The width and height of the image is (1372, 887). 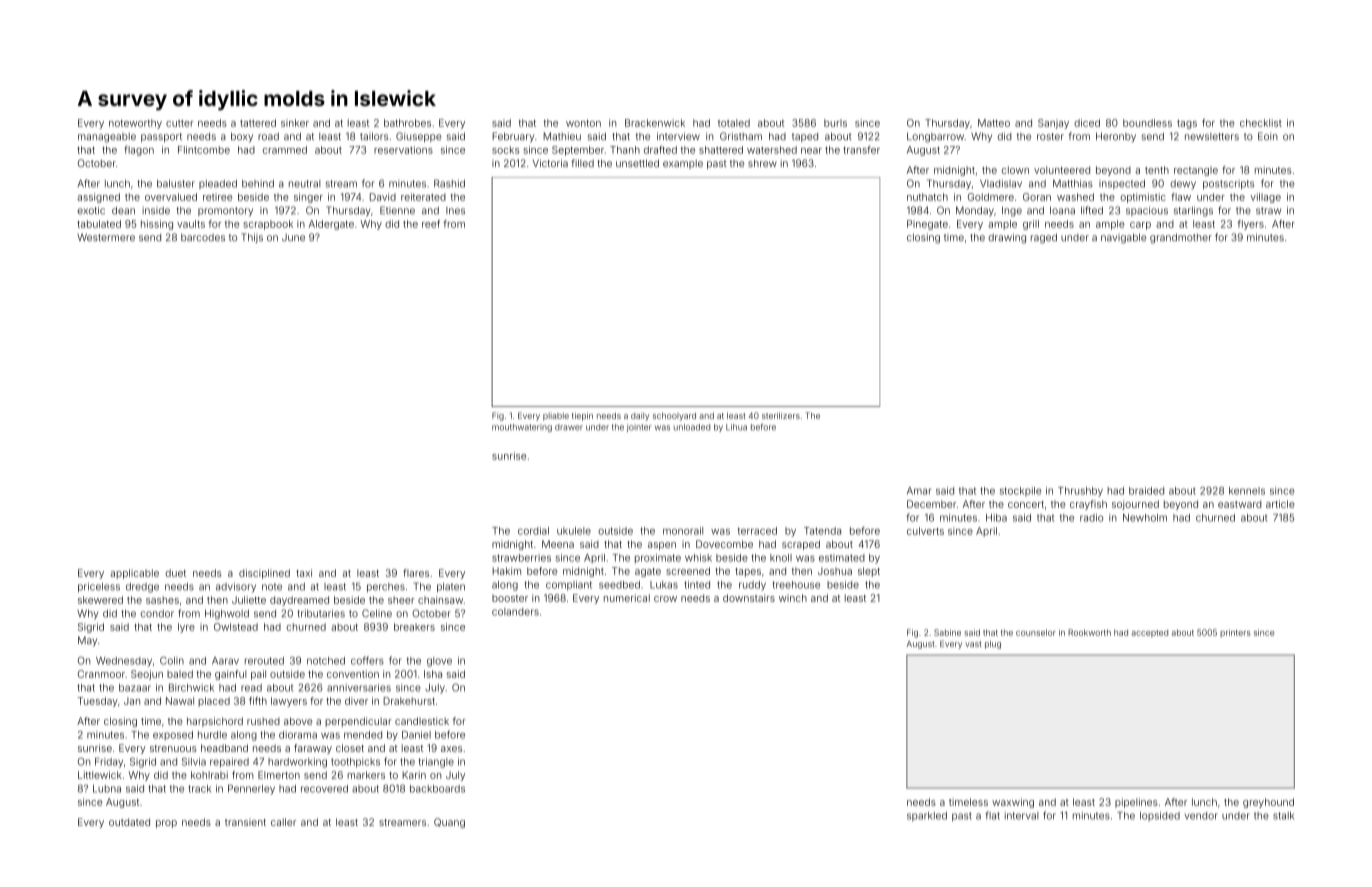 What do you see at coordinates (87, 641) in the image?
I see `May` at bounding box center [87, 641].
